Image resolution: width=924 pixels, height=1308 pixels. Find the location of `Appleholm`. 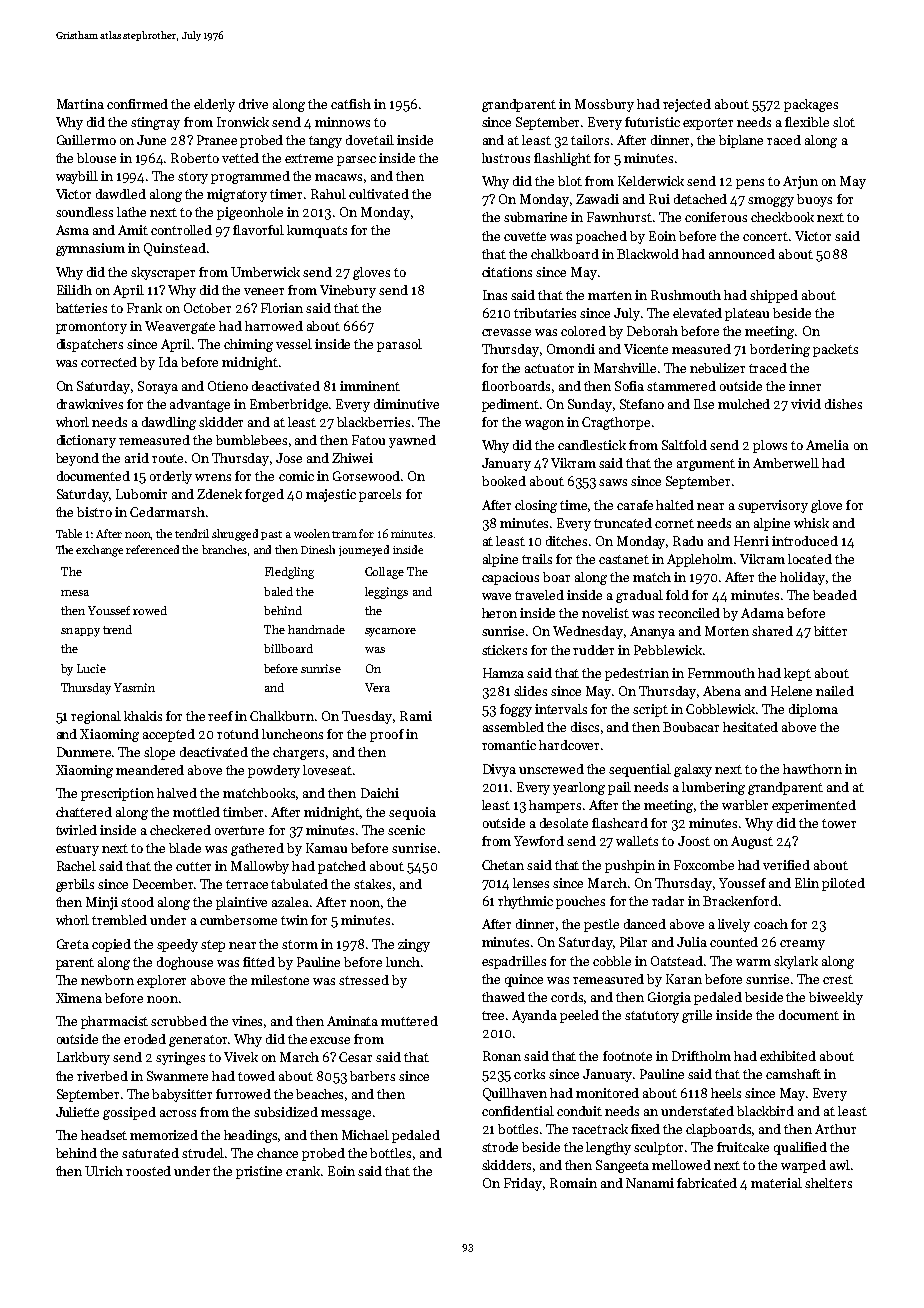

Appleholm is located at coordinates (700, 560).
